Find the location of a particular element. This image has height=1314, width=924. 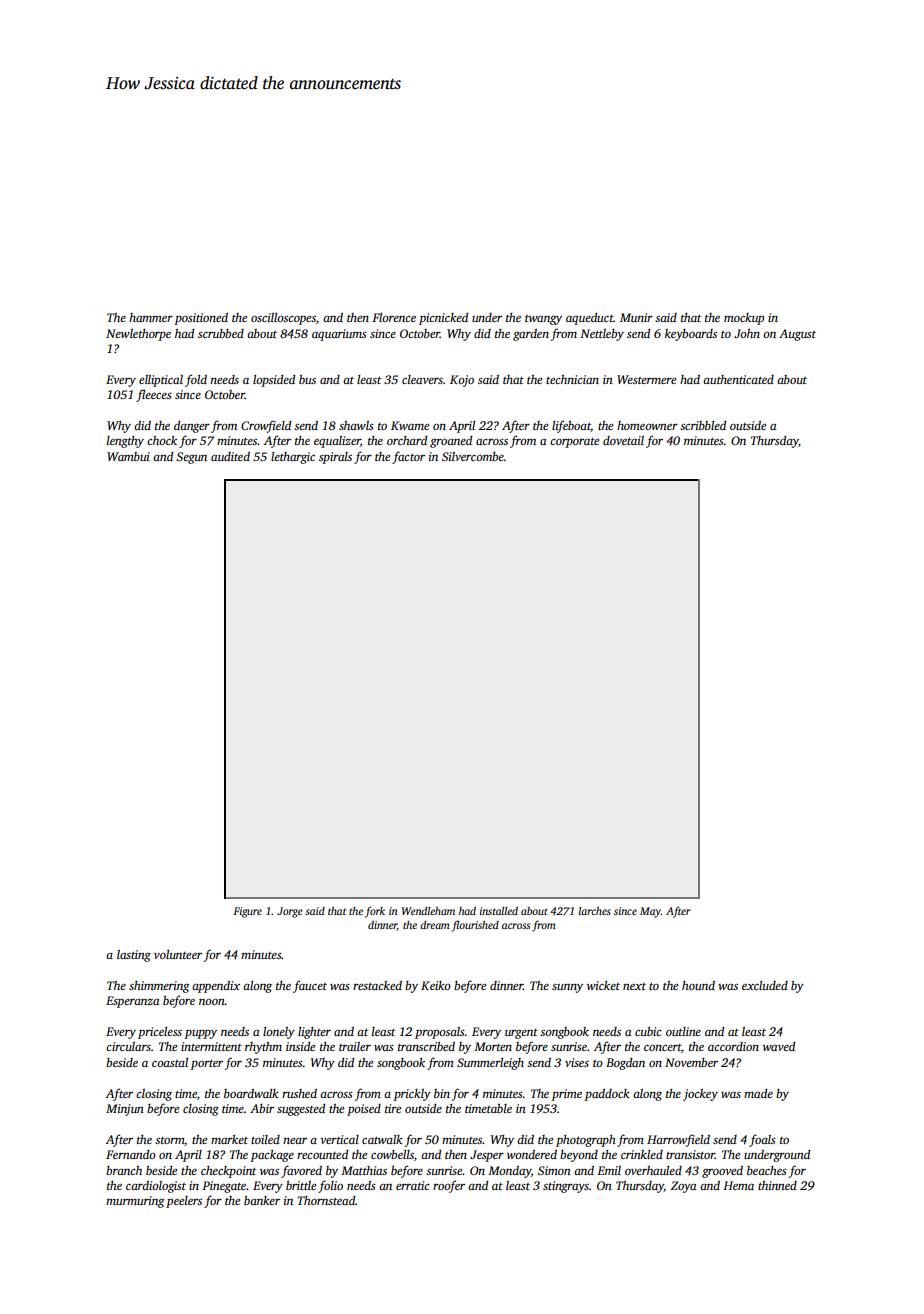

foals is located at coordinates (762, 1140).
